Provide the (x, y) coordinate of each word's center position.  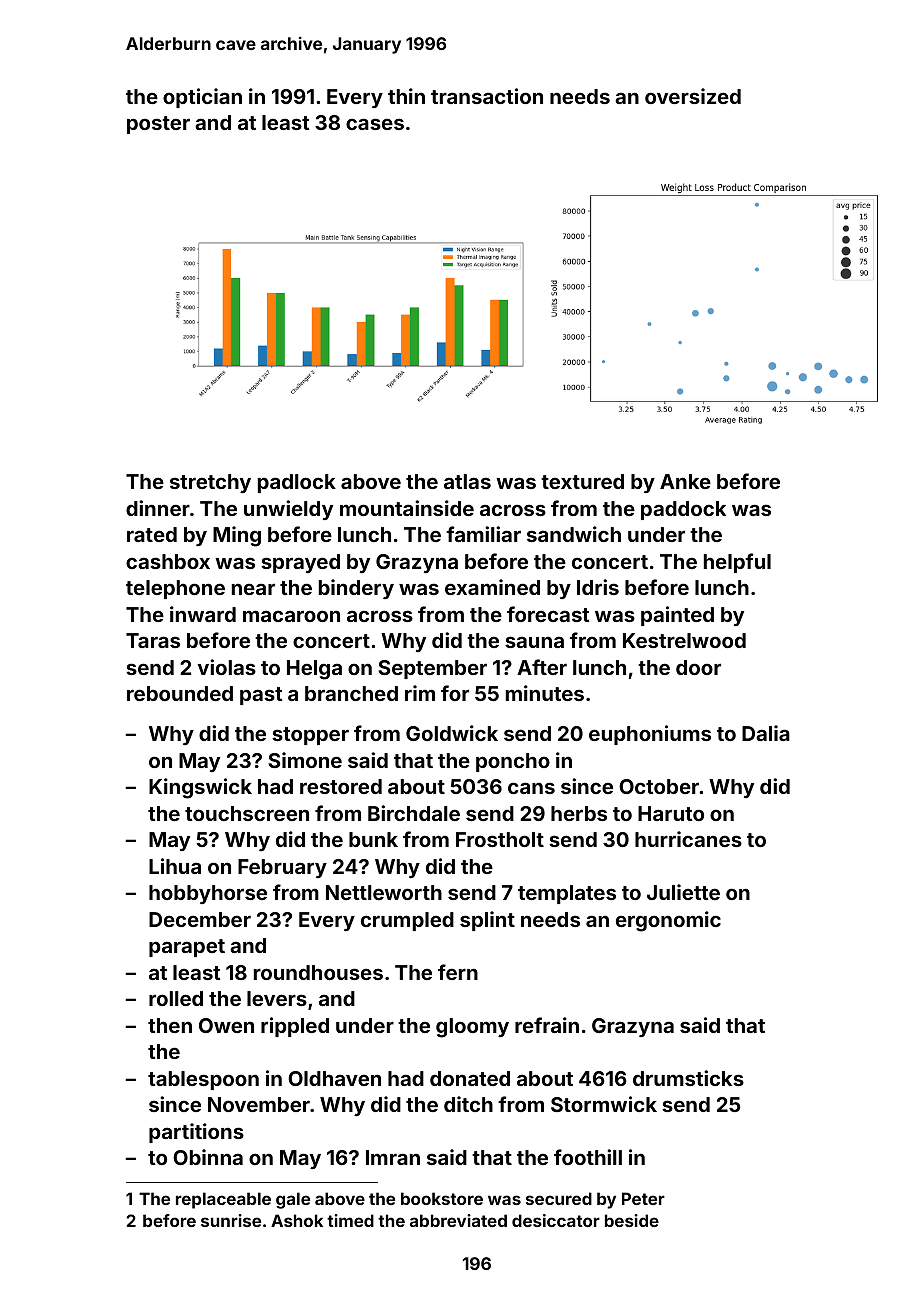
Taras (153, 640)
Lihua (175, 866)
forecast (548, 614)
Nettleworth (384, 892)
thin (406, 96)
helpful (737, 563)
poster (158, 125)
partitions (196, 1133)
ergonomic (668, 921)
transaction (487, 96)
